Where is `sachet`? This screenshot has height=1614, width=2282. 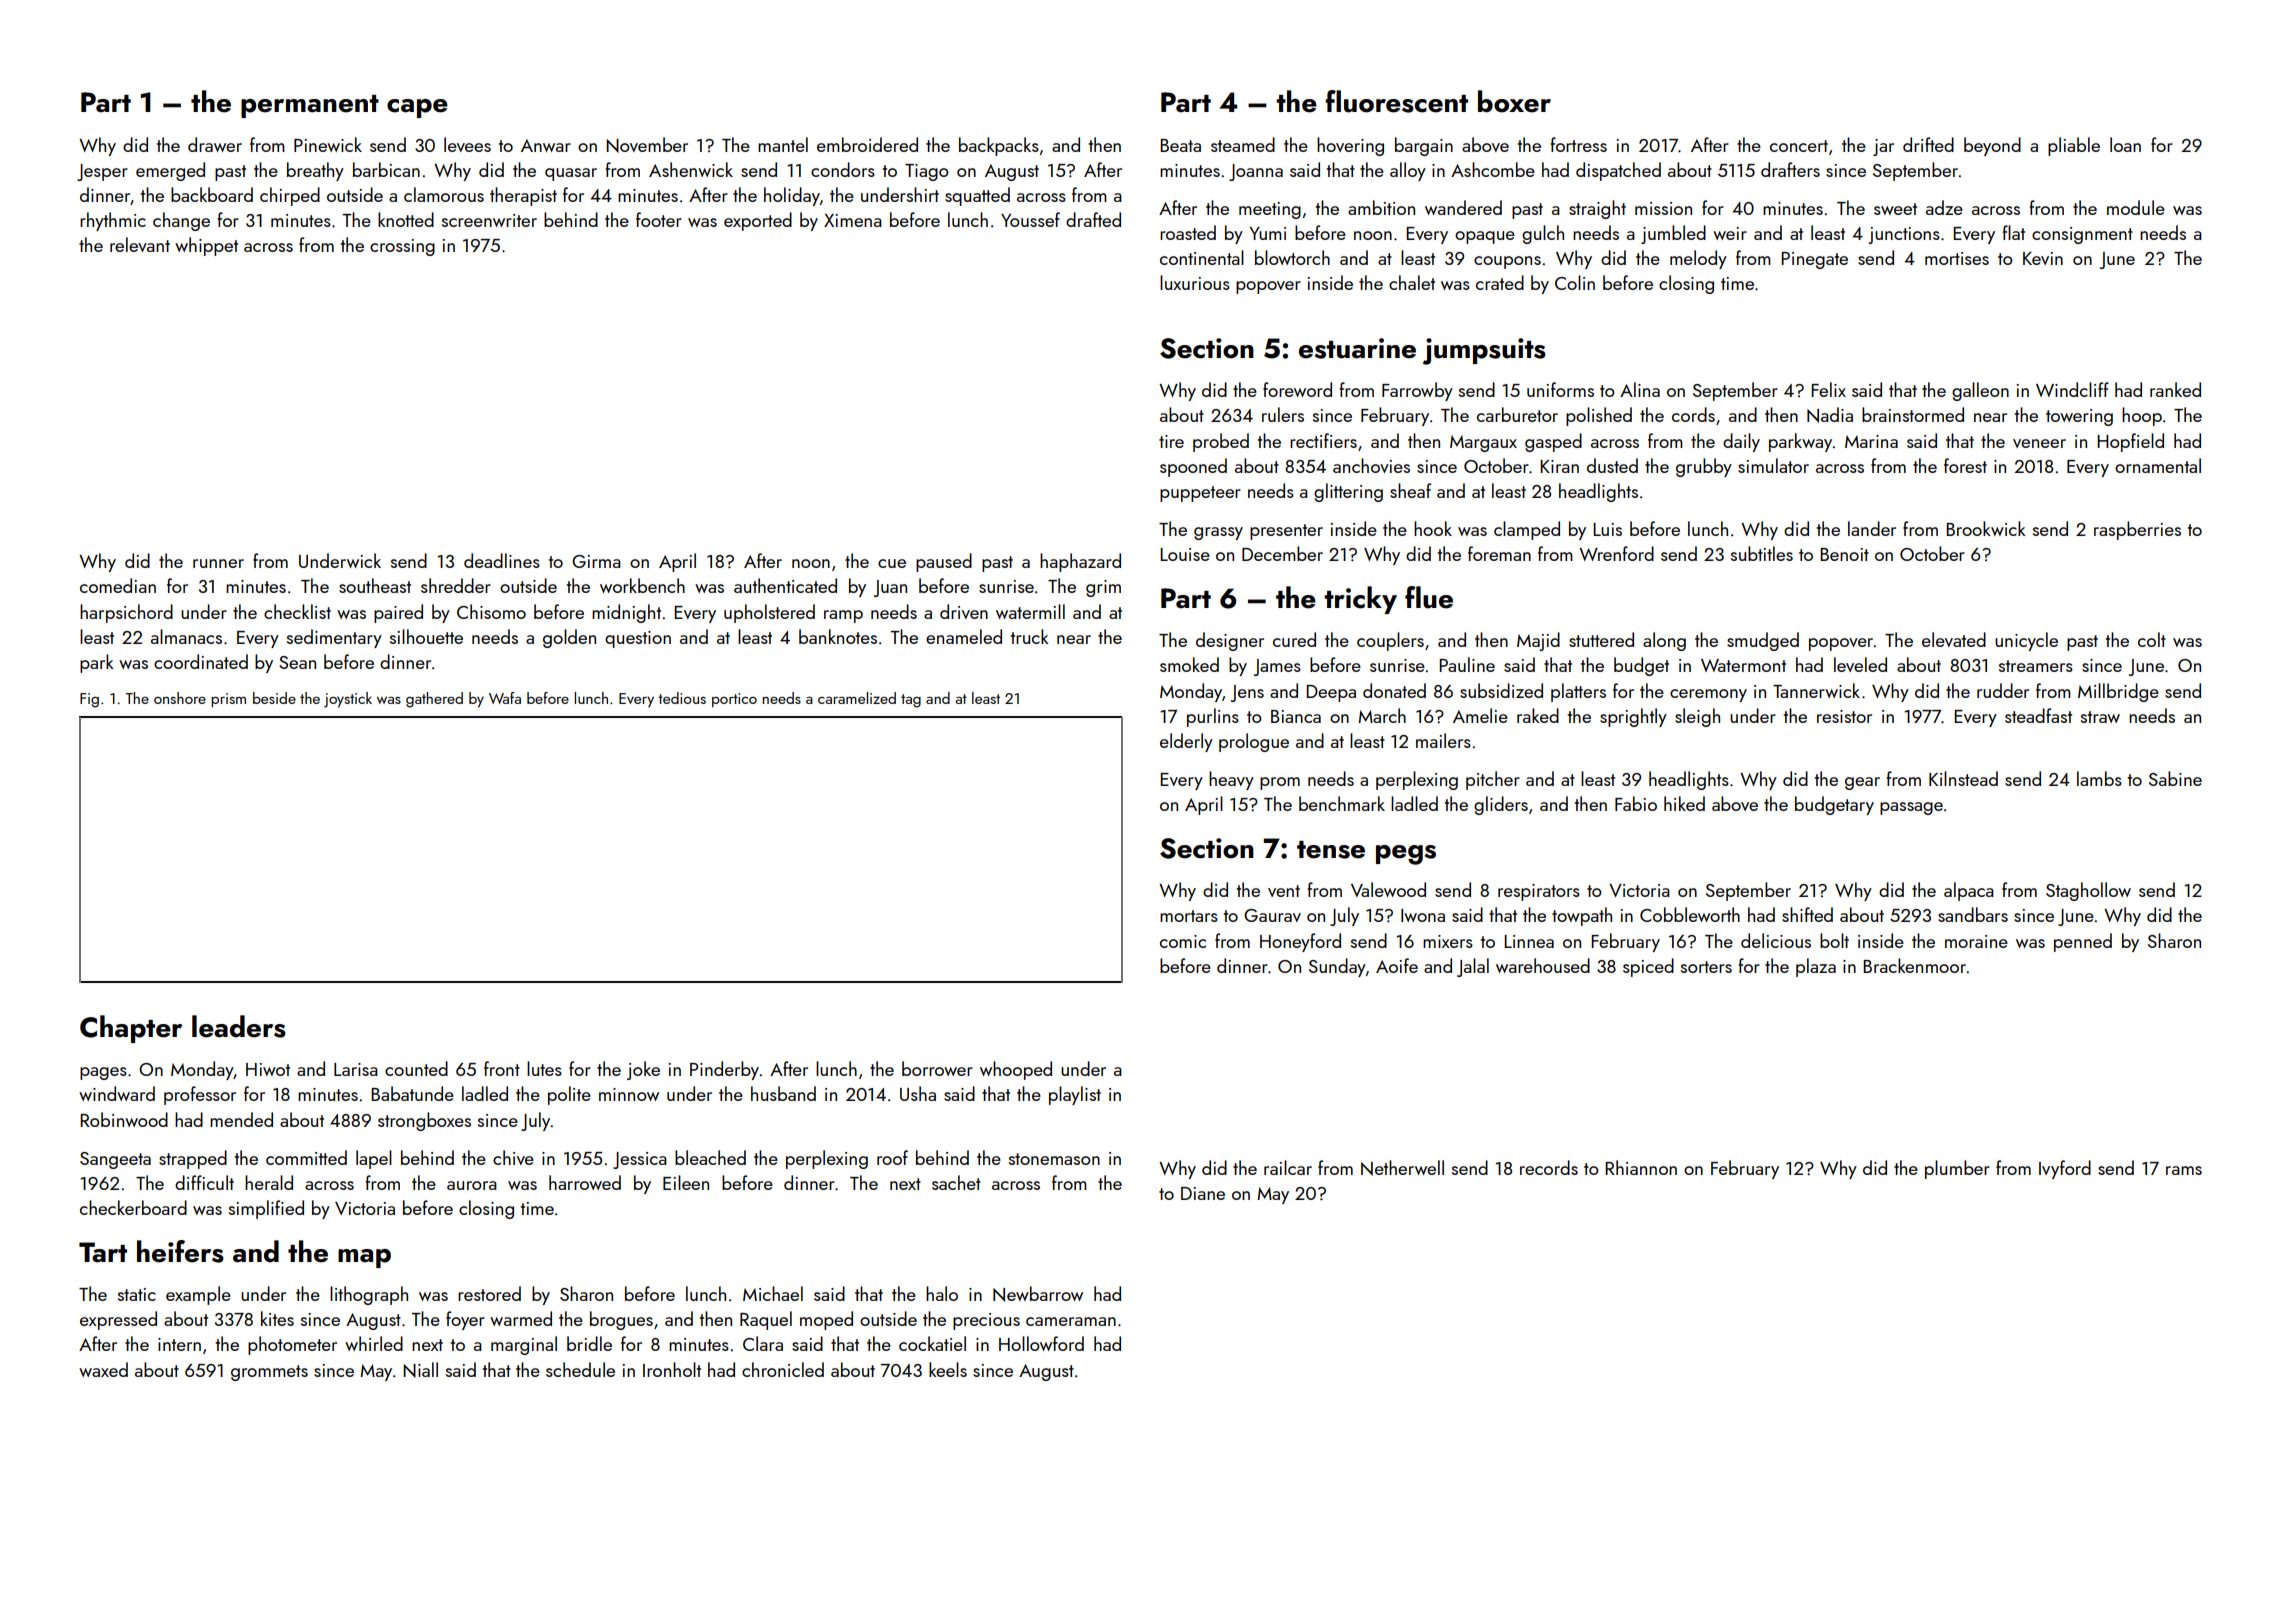
sachet is located at coordinates (956, 1182).
